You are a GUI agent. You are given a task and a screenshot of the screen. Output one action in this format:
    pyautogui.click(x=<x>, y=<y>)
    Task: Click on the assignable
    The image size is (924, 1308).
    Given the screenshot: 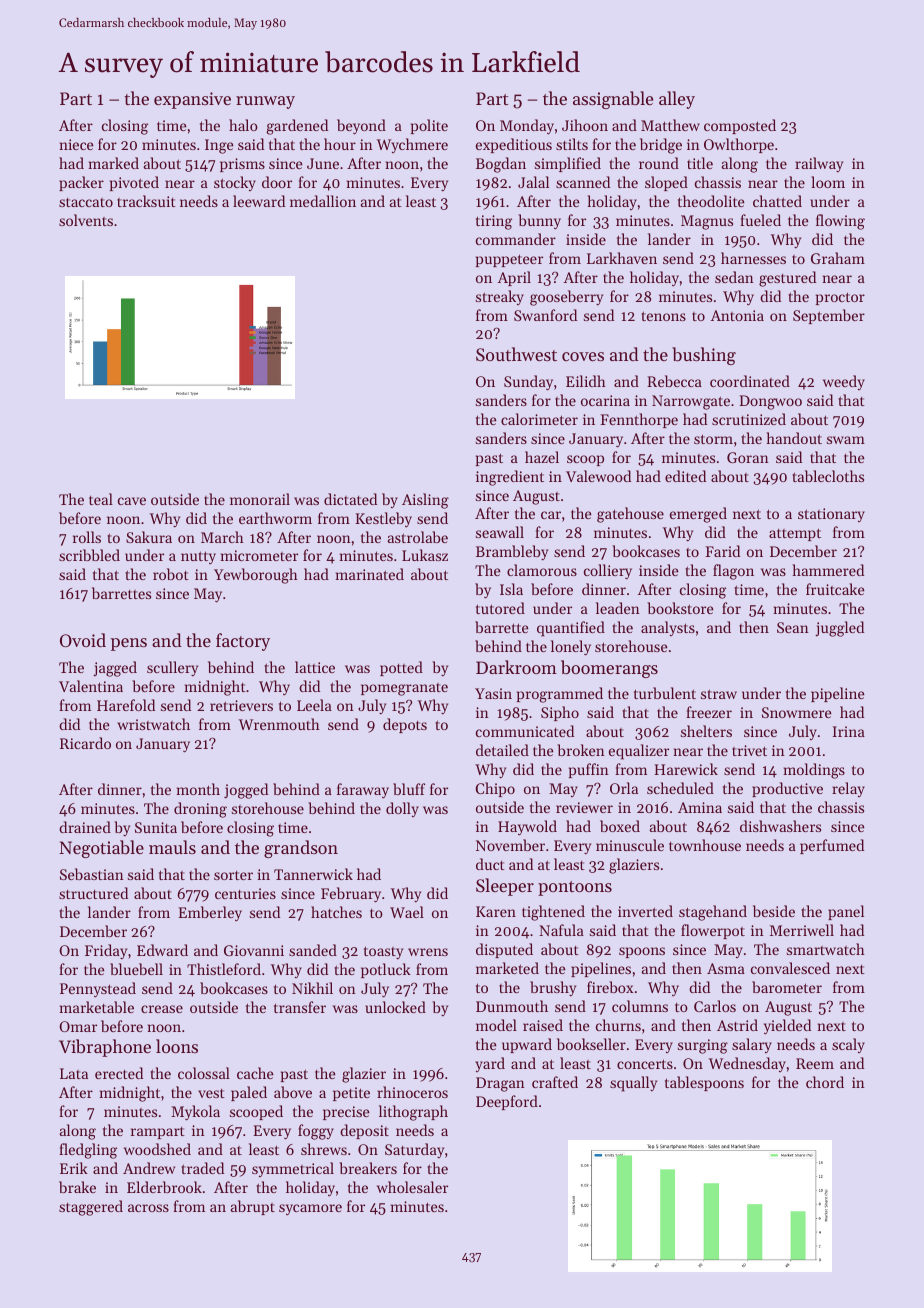 What is the action you would take?
    pyautogui.click(x=613, y=100)
